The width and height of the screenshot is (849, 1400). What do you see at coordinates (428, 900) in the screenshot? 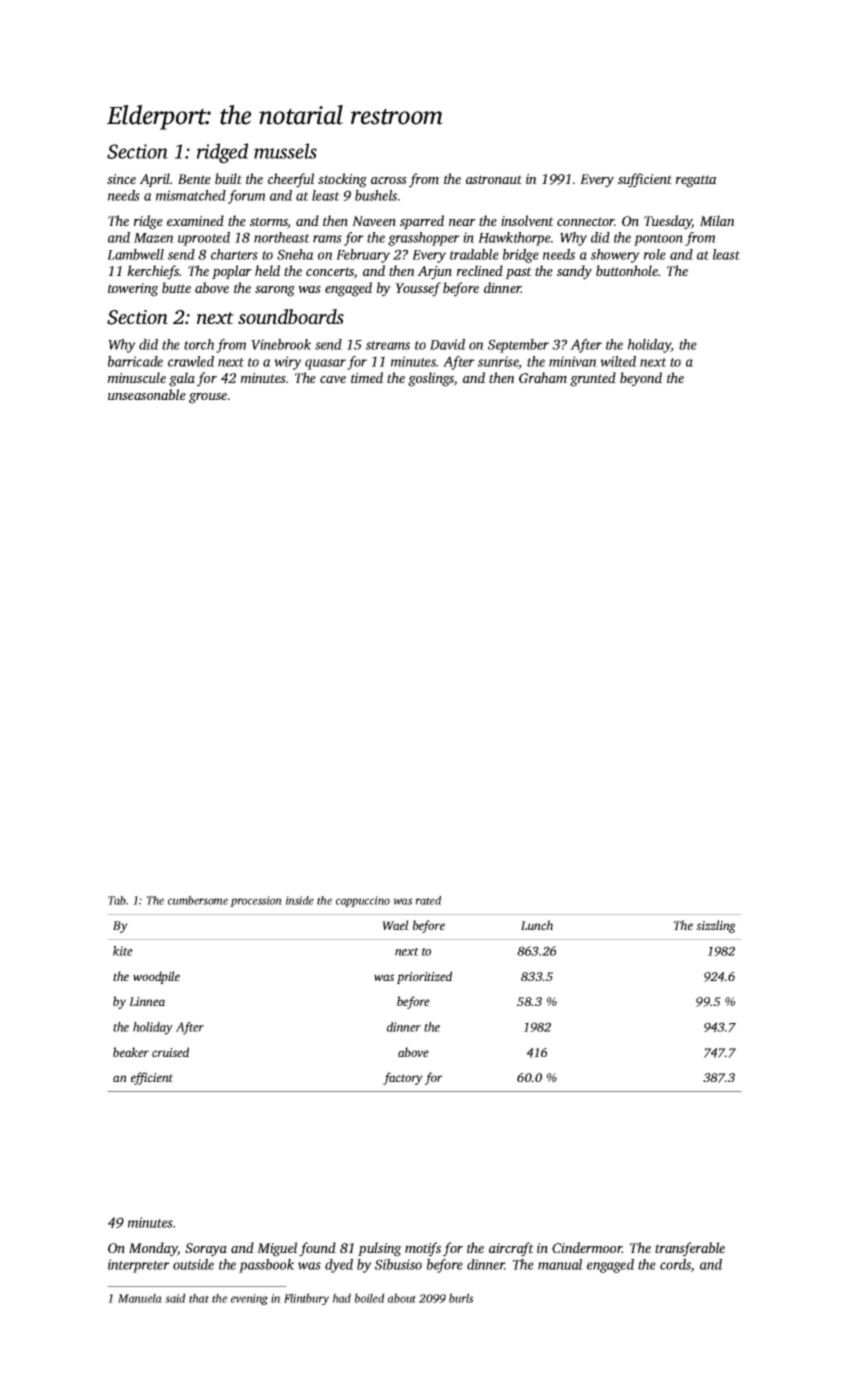
I see `rated` at bounding box center [428, 900].
